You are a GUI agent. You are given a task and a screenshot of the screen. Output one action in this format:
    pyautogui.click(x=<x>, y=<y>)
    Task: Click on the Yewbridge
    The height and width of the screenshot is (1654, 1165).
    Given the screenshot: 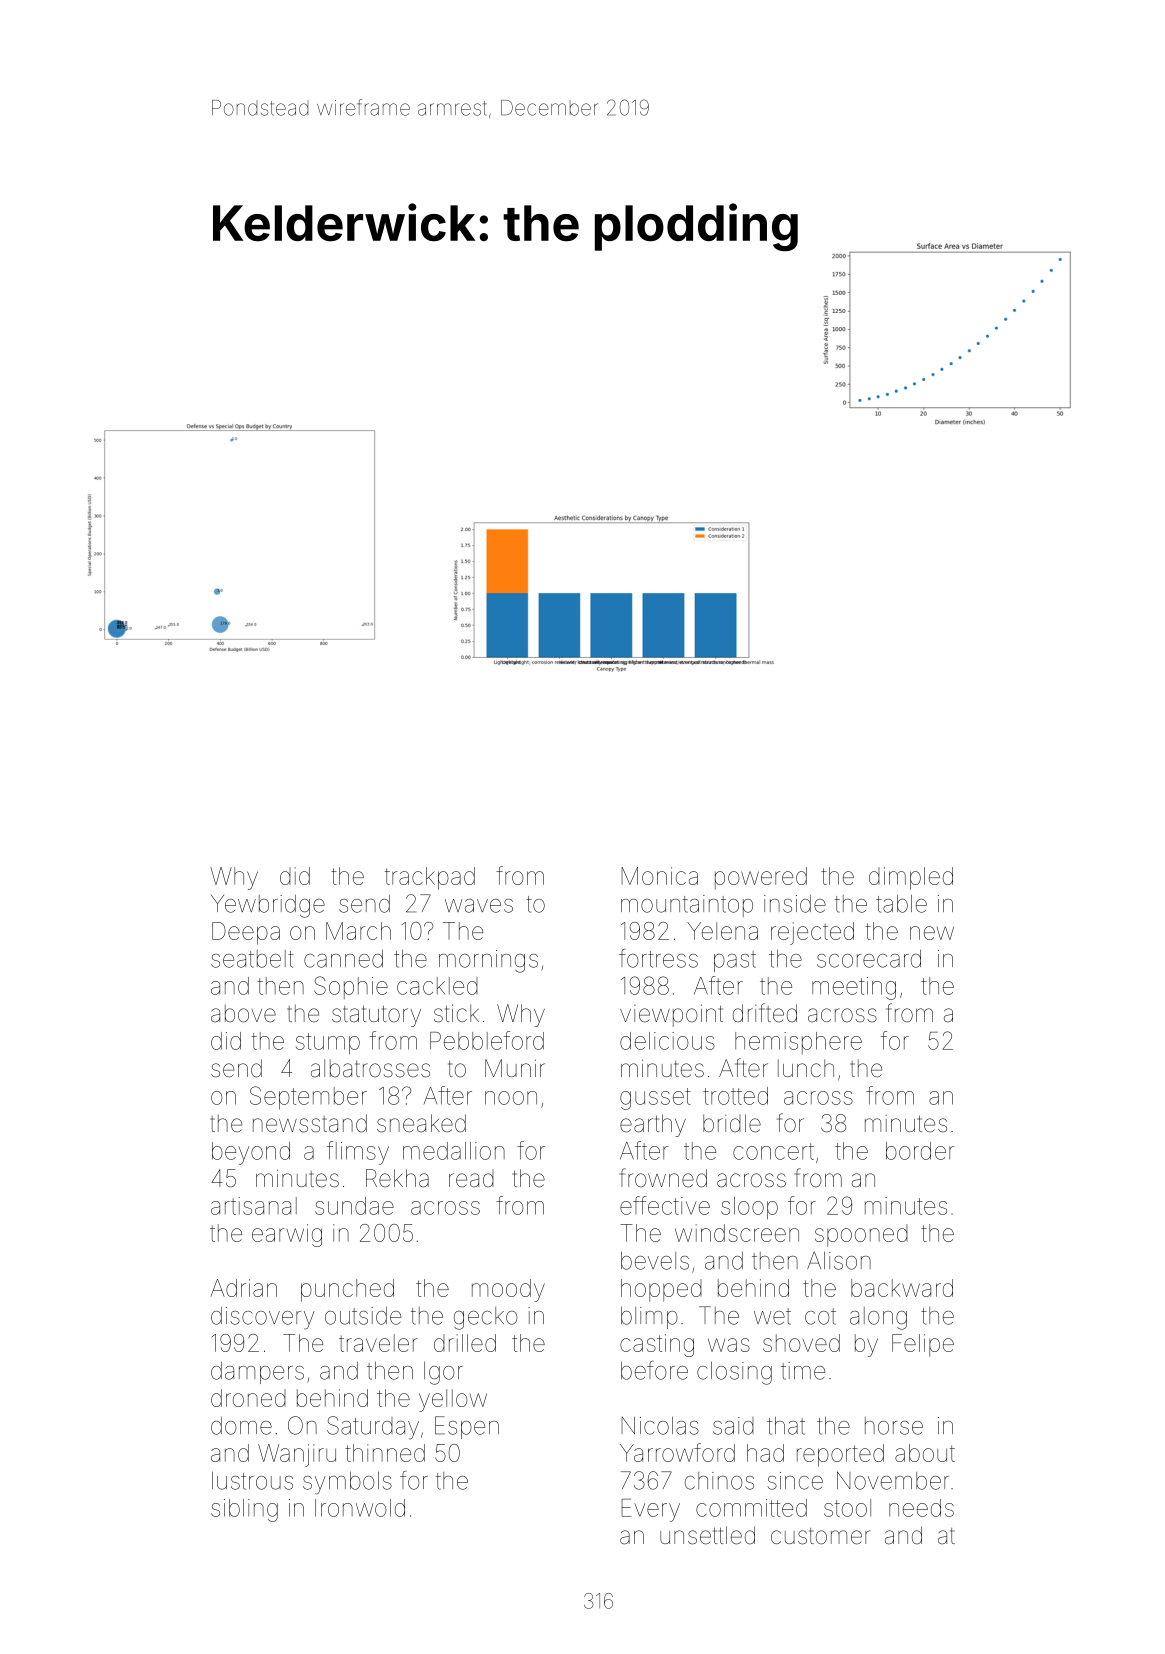 What is the action you would take?
    pyautogui.click(x=268, y=906)
